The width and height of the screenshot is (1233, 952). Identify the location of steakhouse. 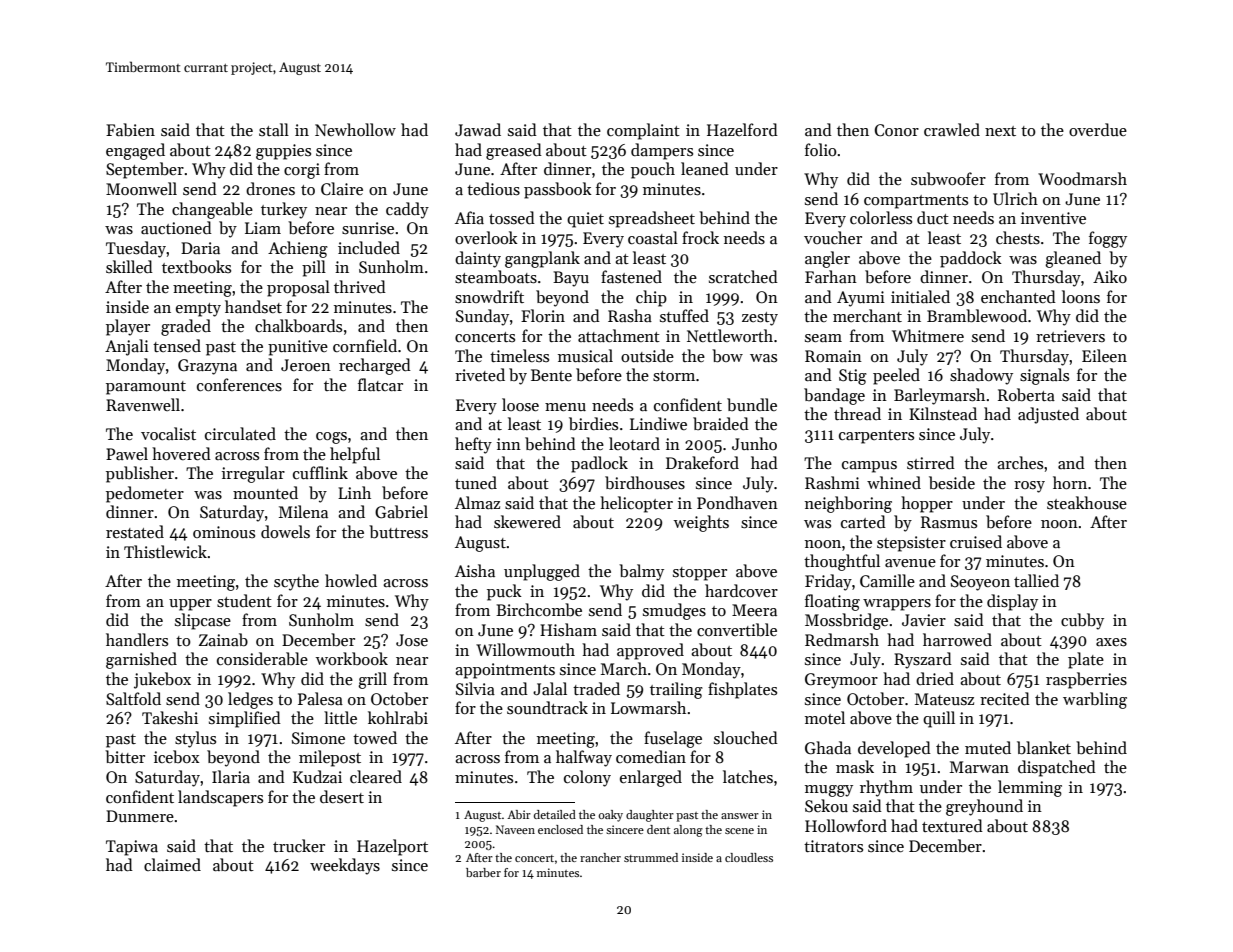
(1087, 503).
